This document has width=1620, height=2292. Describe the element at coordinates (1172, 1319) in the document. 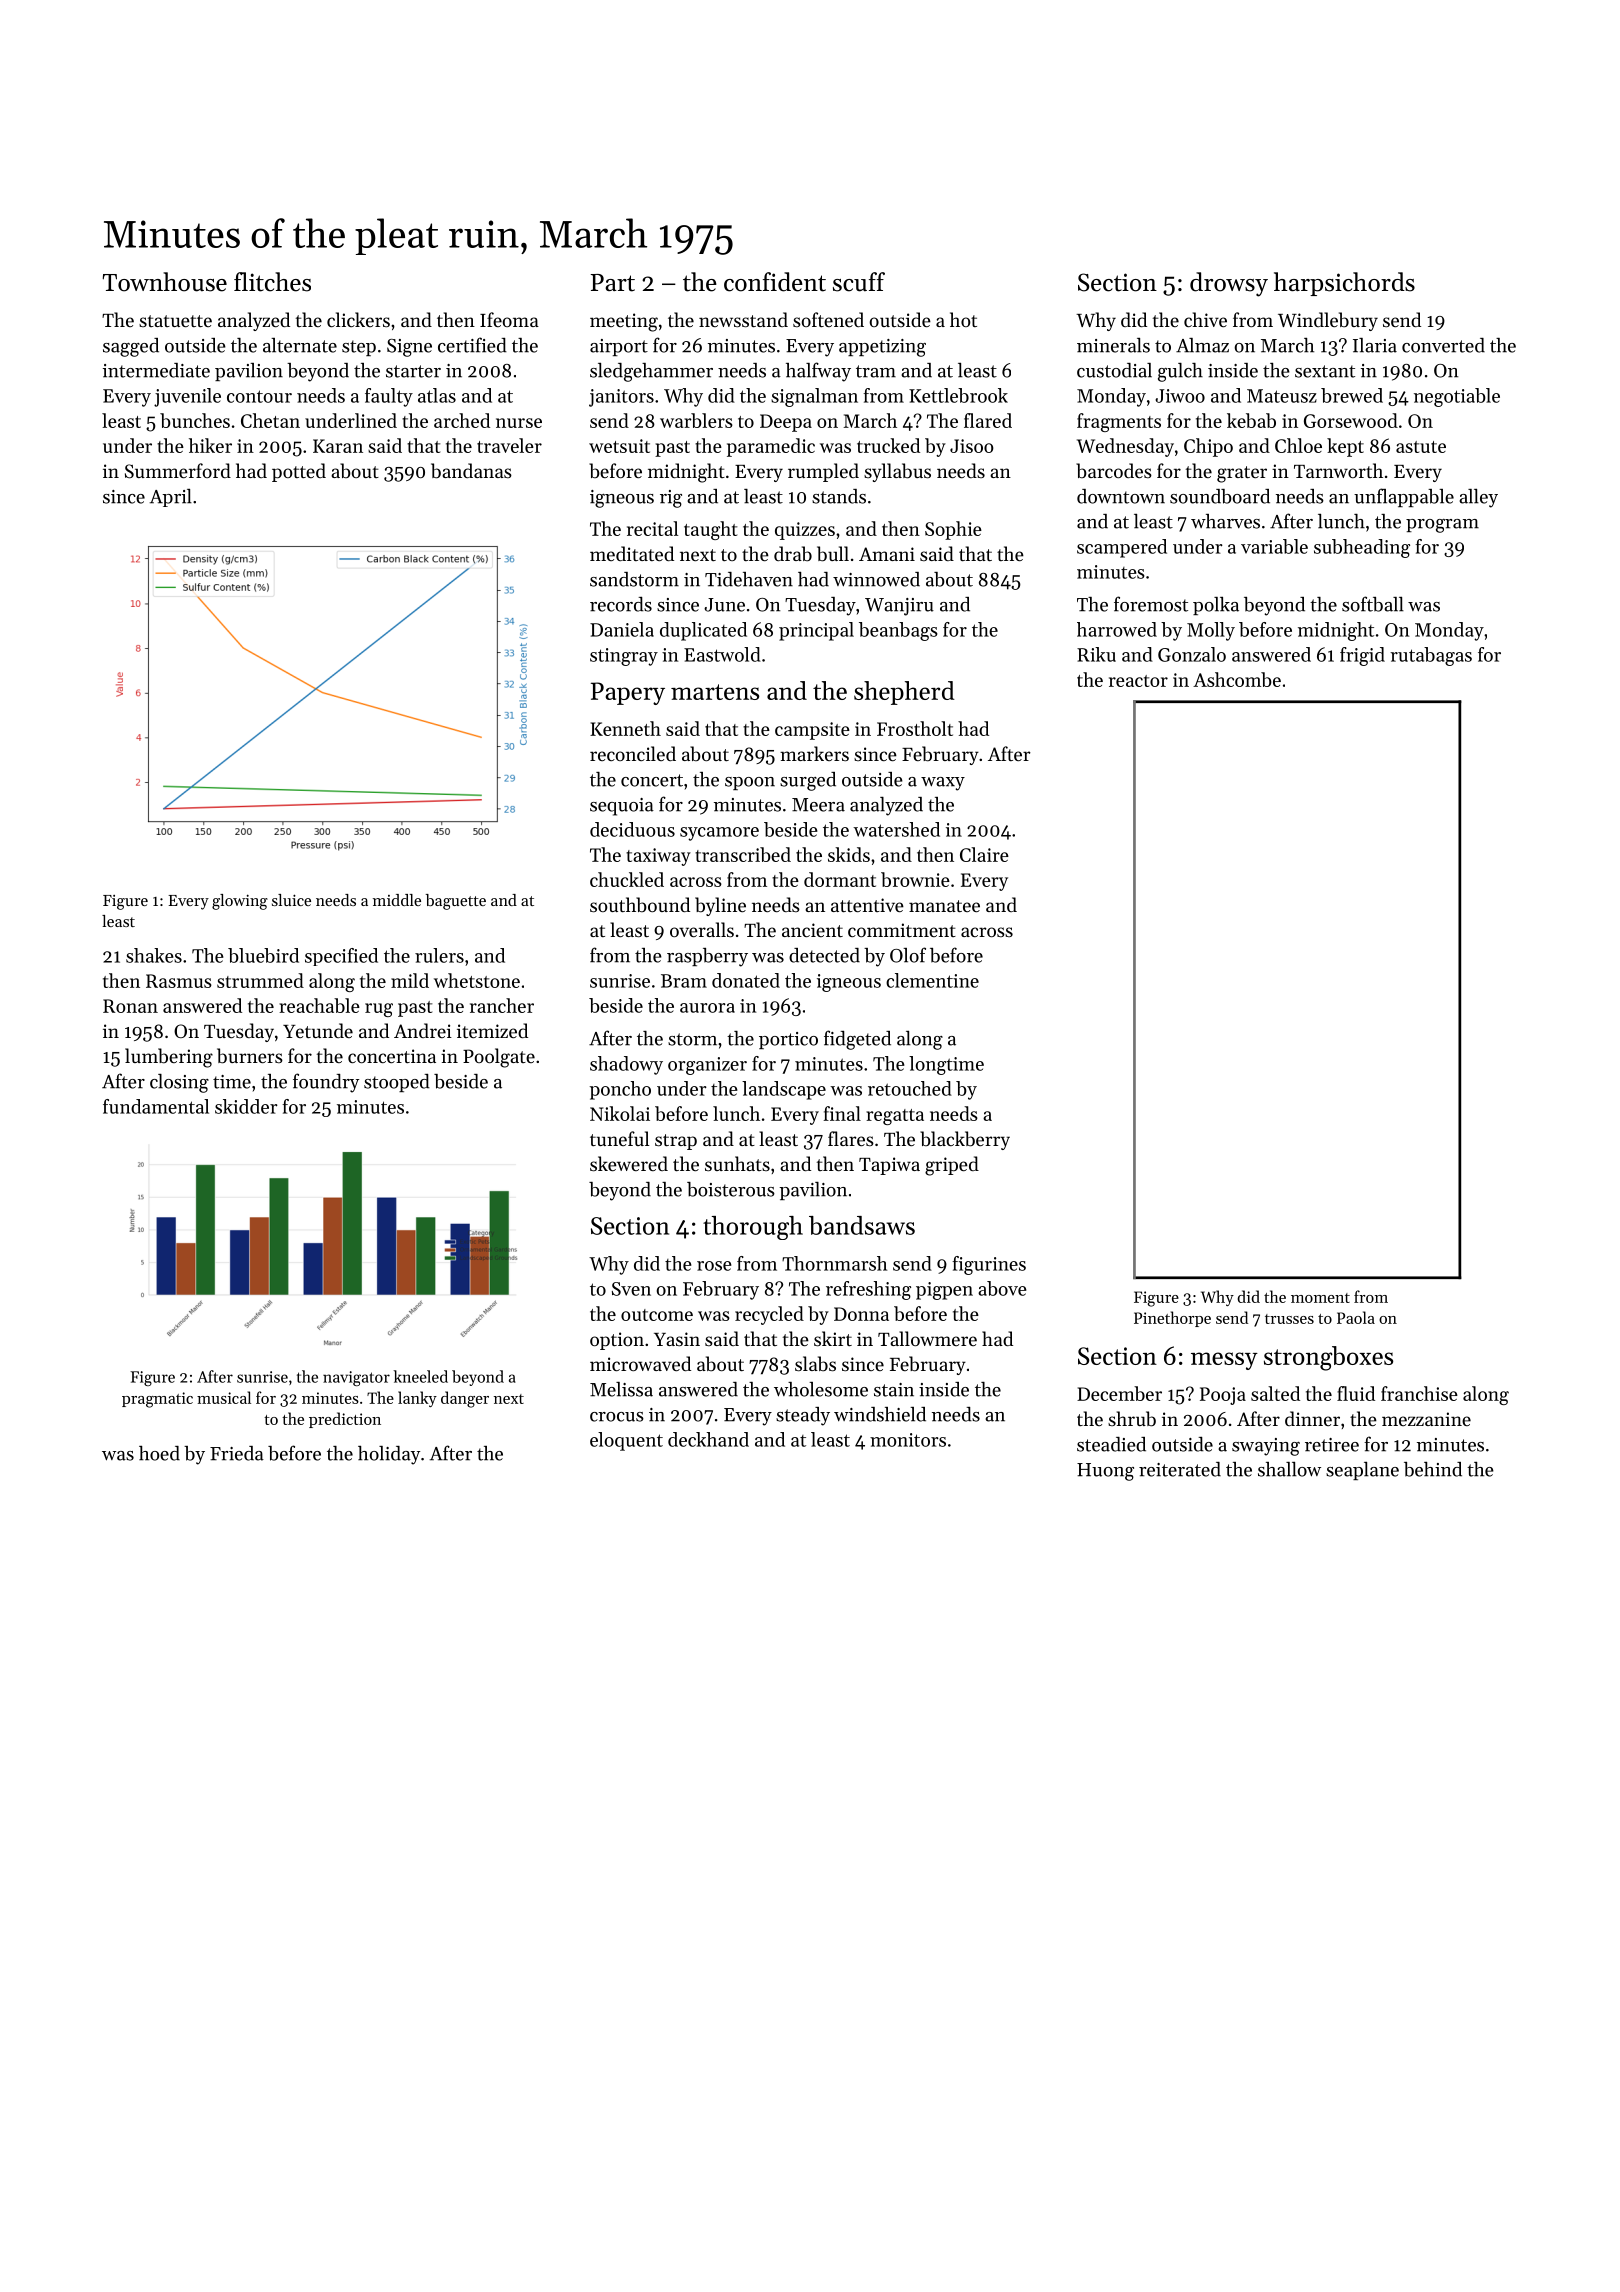

I see `Pinethorpe` at that location.
